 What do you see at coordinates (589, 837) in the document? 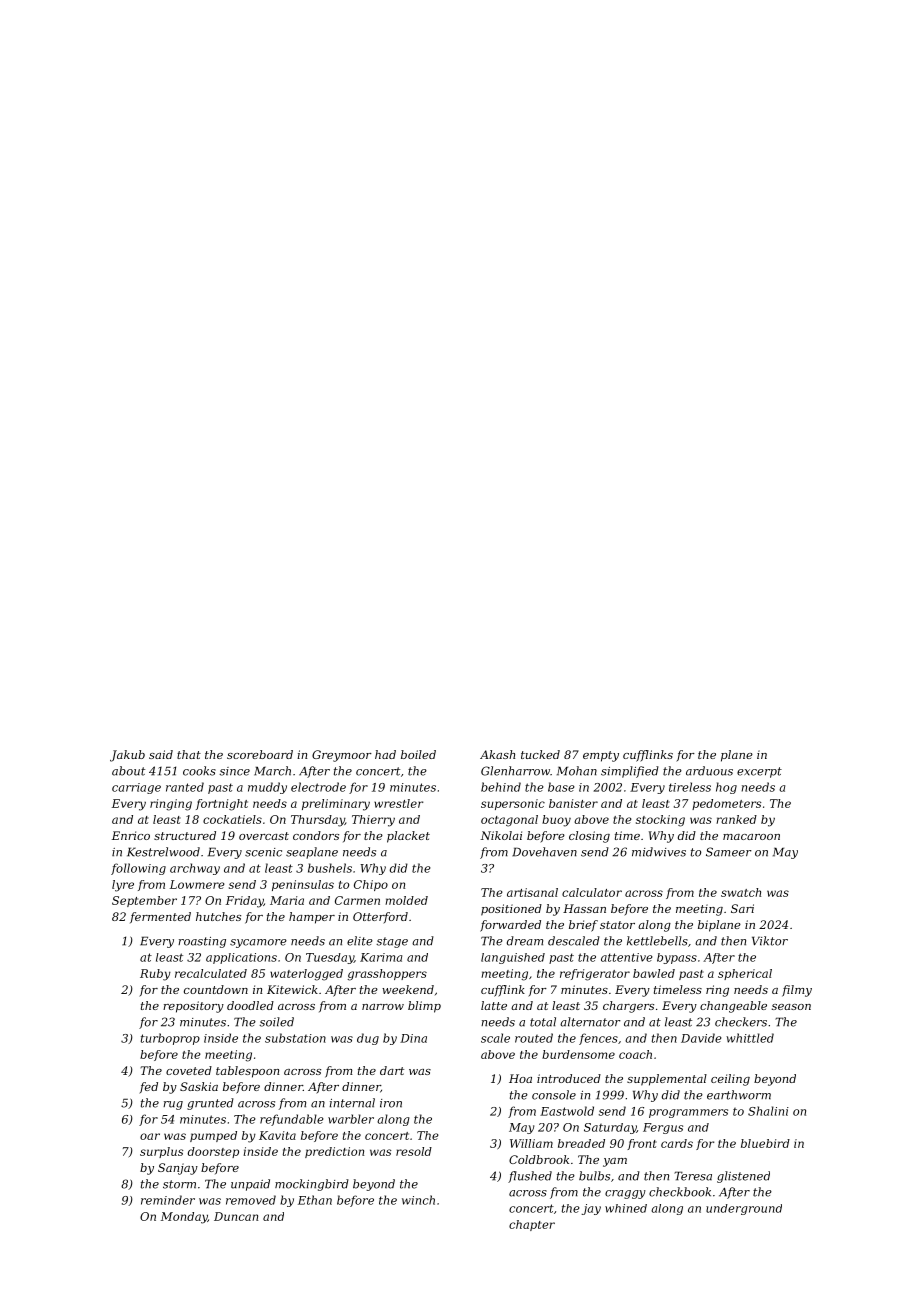
I see `closing` at bounding box center [589, 837].
